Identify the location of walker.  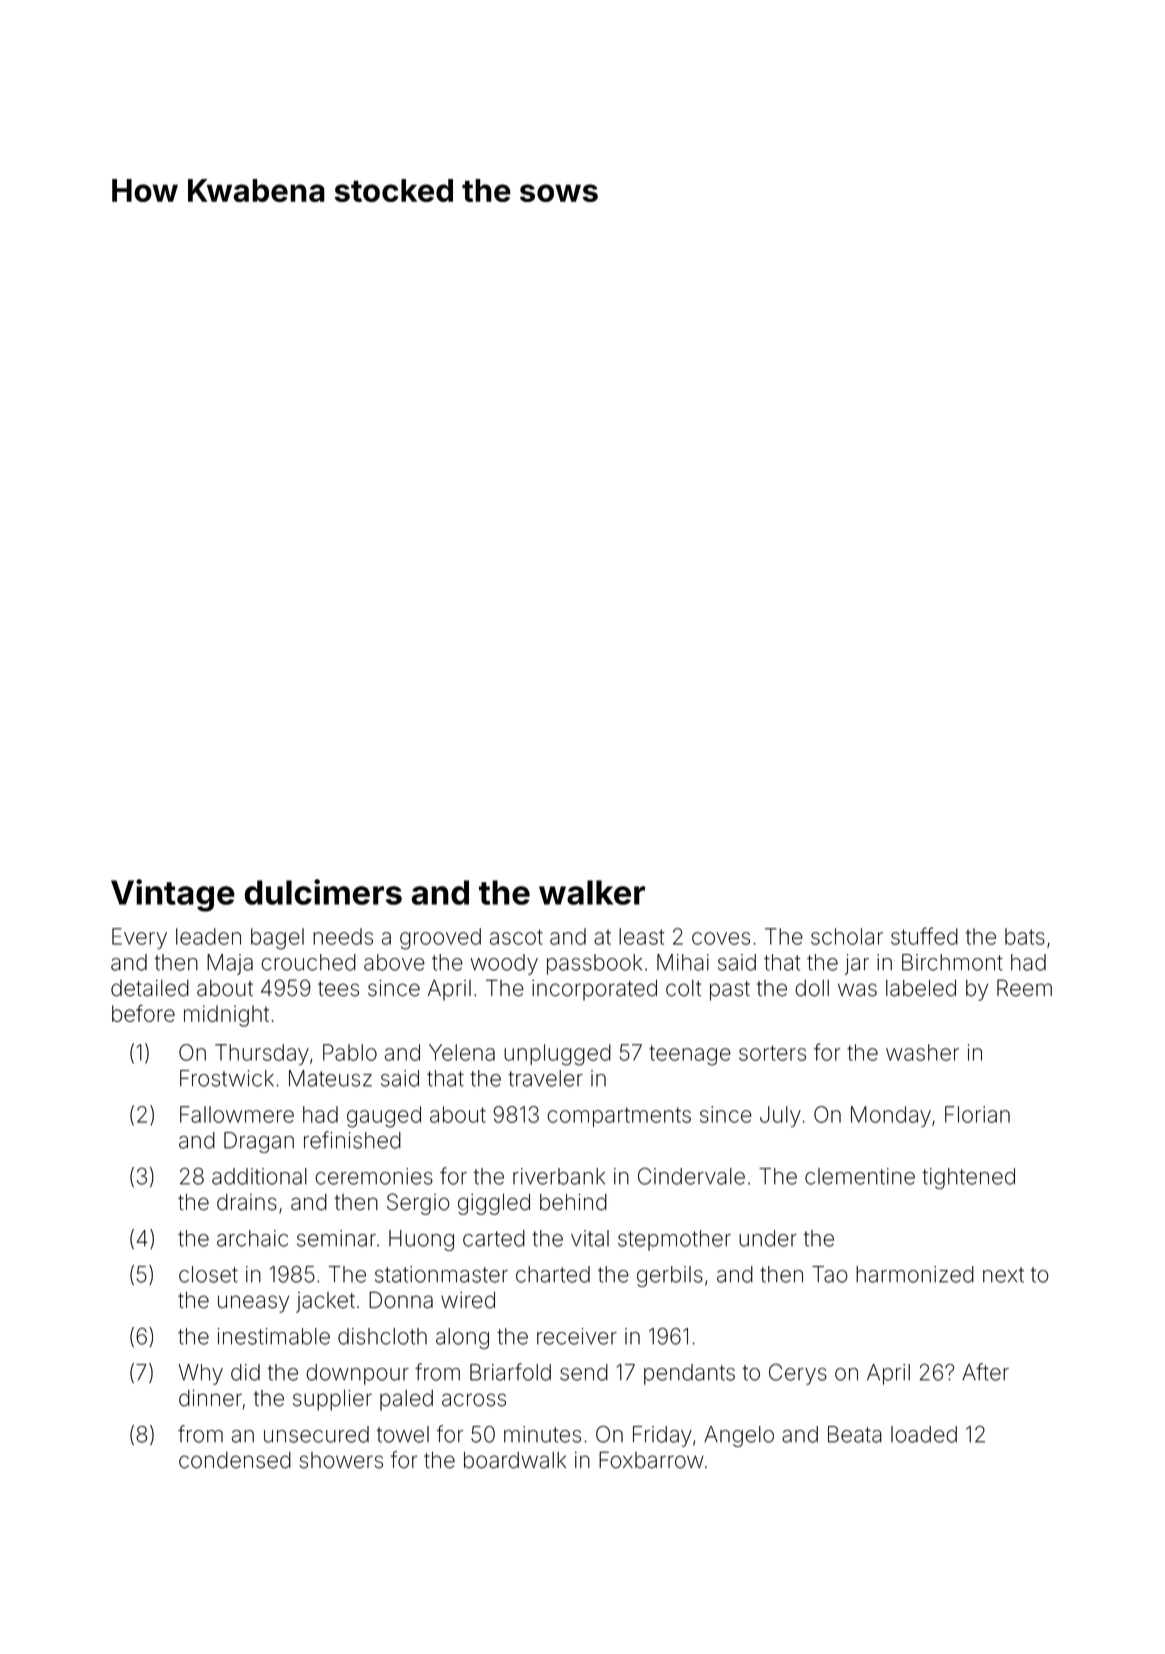
(592, 892).
